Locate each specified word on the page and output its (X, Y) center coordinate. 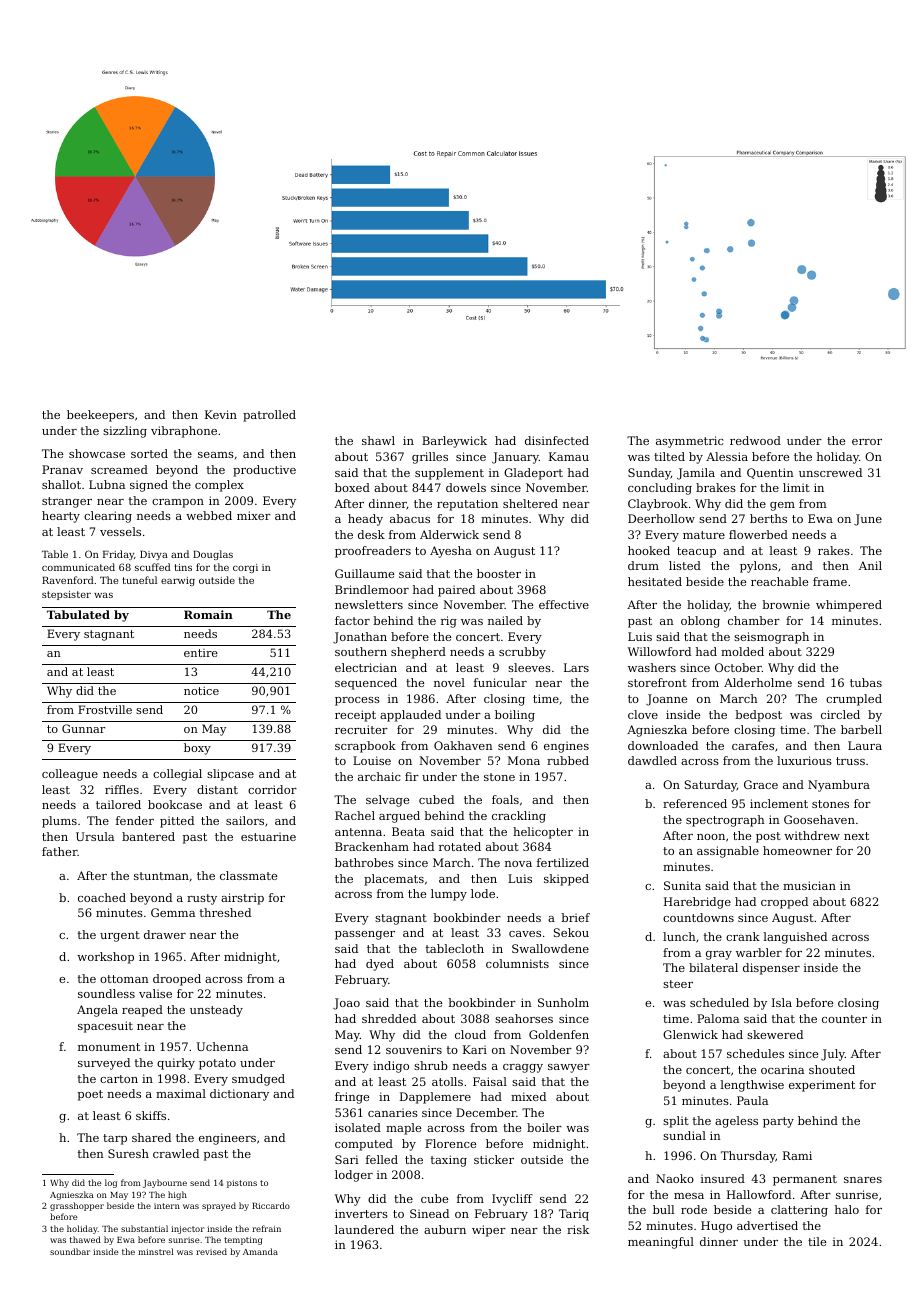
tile (817, 1241)
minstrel (155, 1251)
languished (795, 938)
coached (102, 897)
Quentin (770, 473)
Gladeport (533, 474)
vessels (120, 531)
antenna (358, 832)
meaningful (661, 1243)
